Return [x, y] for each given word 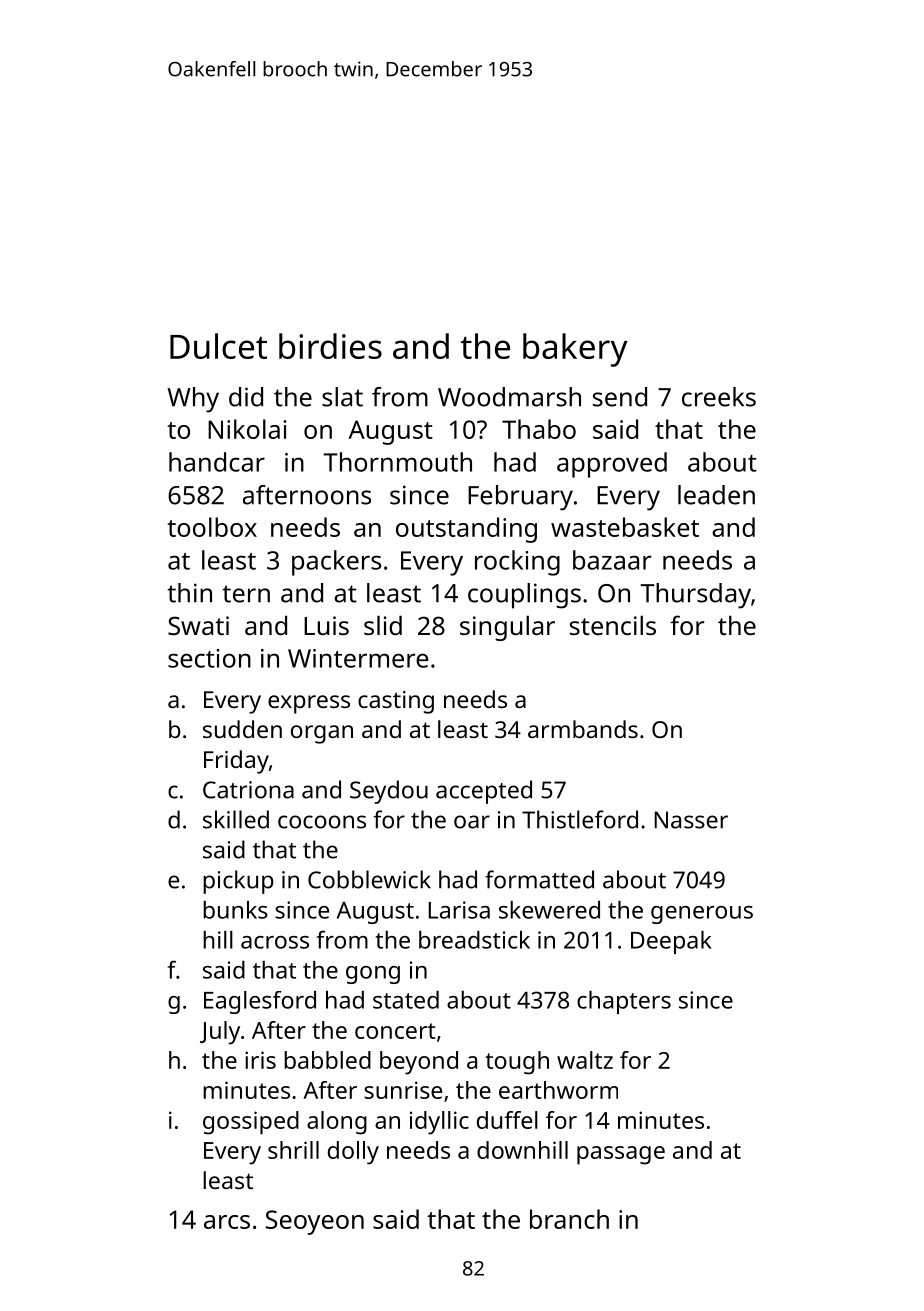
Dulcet [218, 346]
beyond [419, 1063]
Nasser [691, 820]
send [620, 397]
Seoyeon [315, 1222]
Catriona [248, 790]
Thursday [695, 596]
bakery [575, 350]
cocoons [322, 822]
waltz [585, 1060]
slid [383, 625]
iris [260, 1060]
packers [336, 563]
